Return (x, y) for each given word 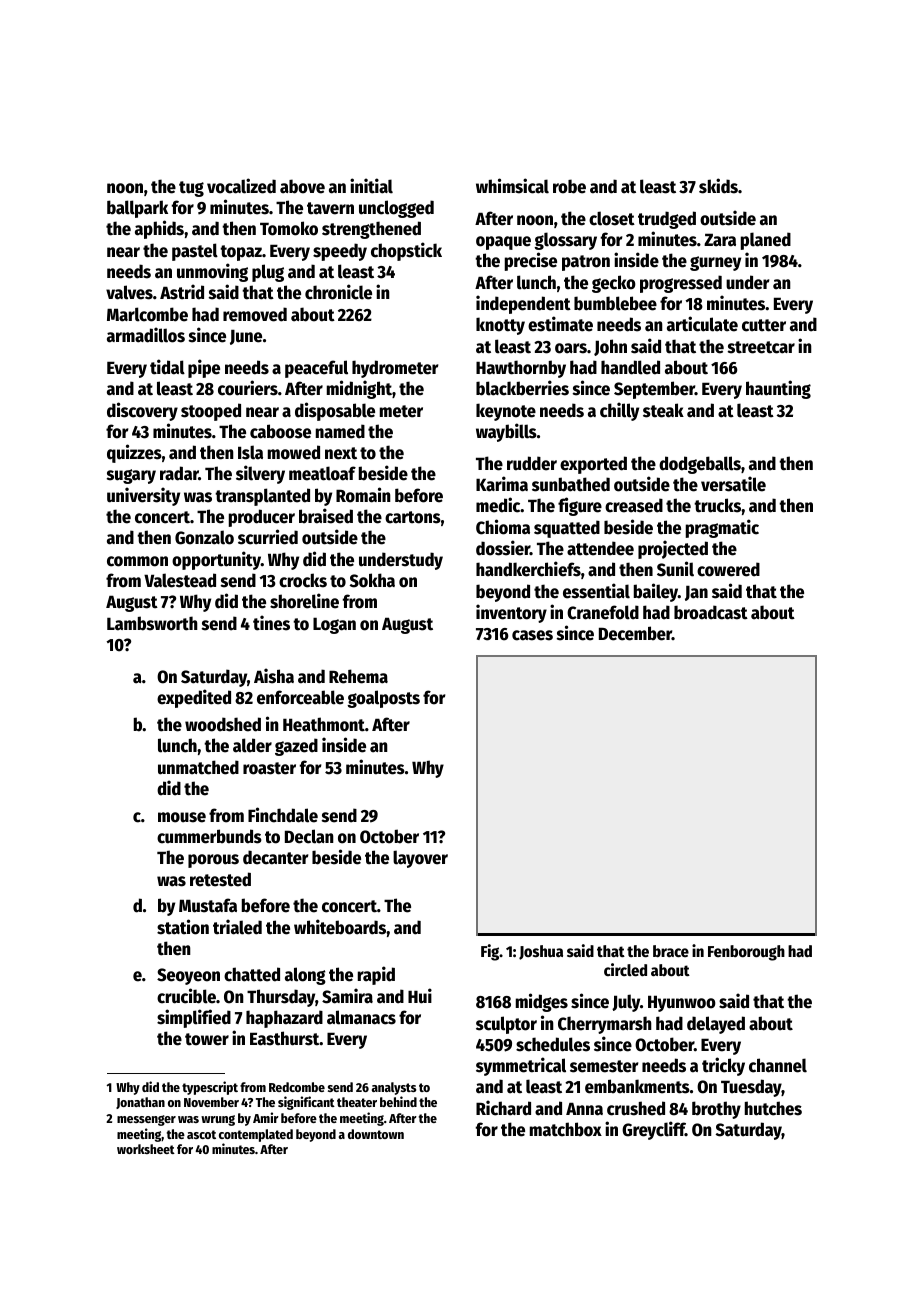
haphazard (284, 1019)
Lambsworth (152, 623)
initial (371, 186)
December (635, 633)
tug (191, 189)
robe (569, 186)
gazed (296, 747)
